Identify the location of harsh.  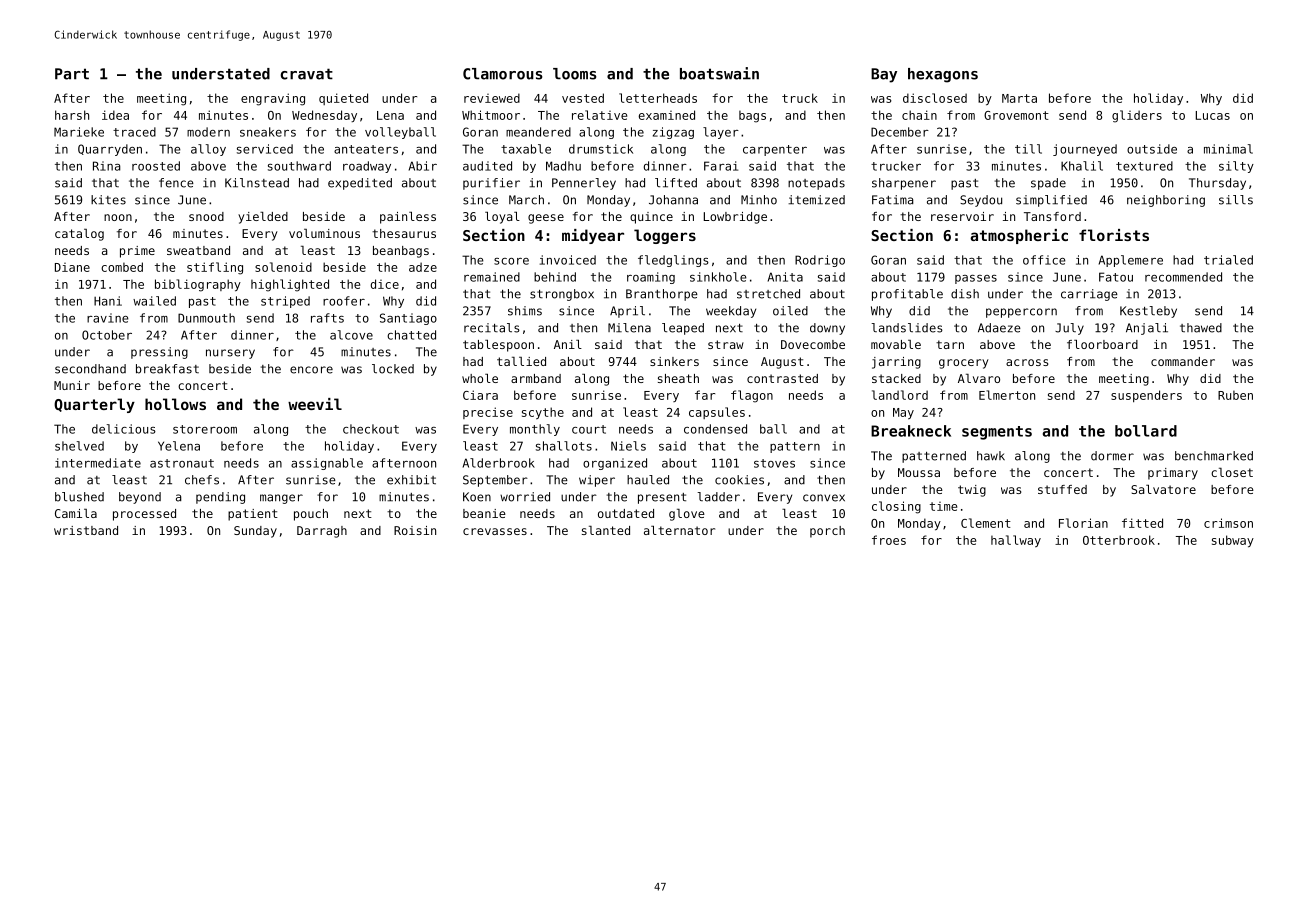
(72, 115).
